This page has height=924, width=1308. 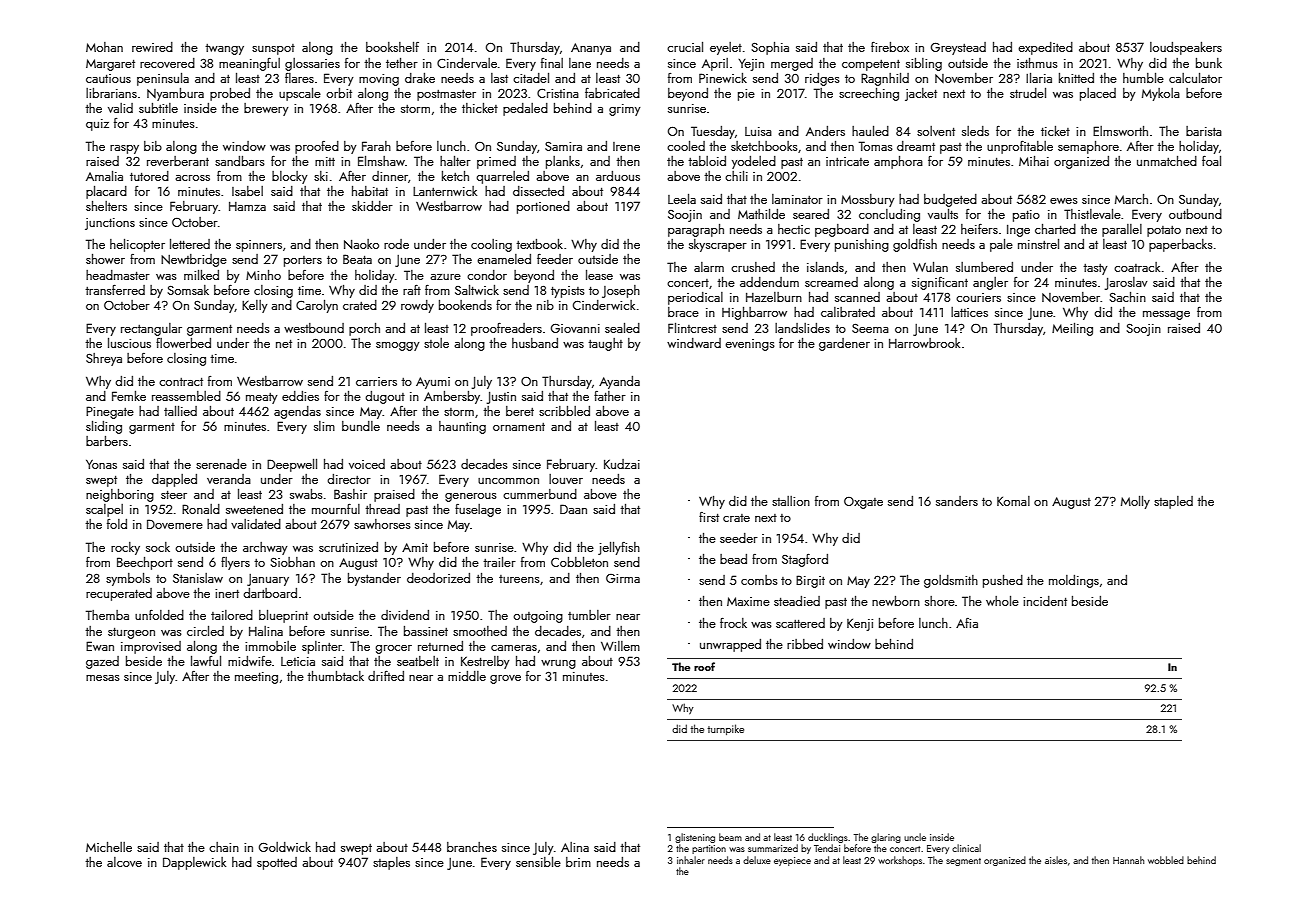 What do you see at coordinates (325, 161) in the page?
I see `mitt` at bounding box center [325, 161].
